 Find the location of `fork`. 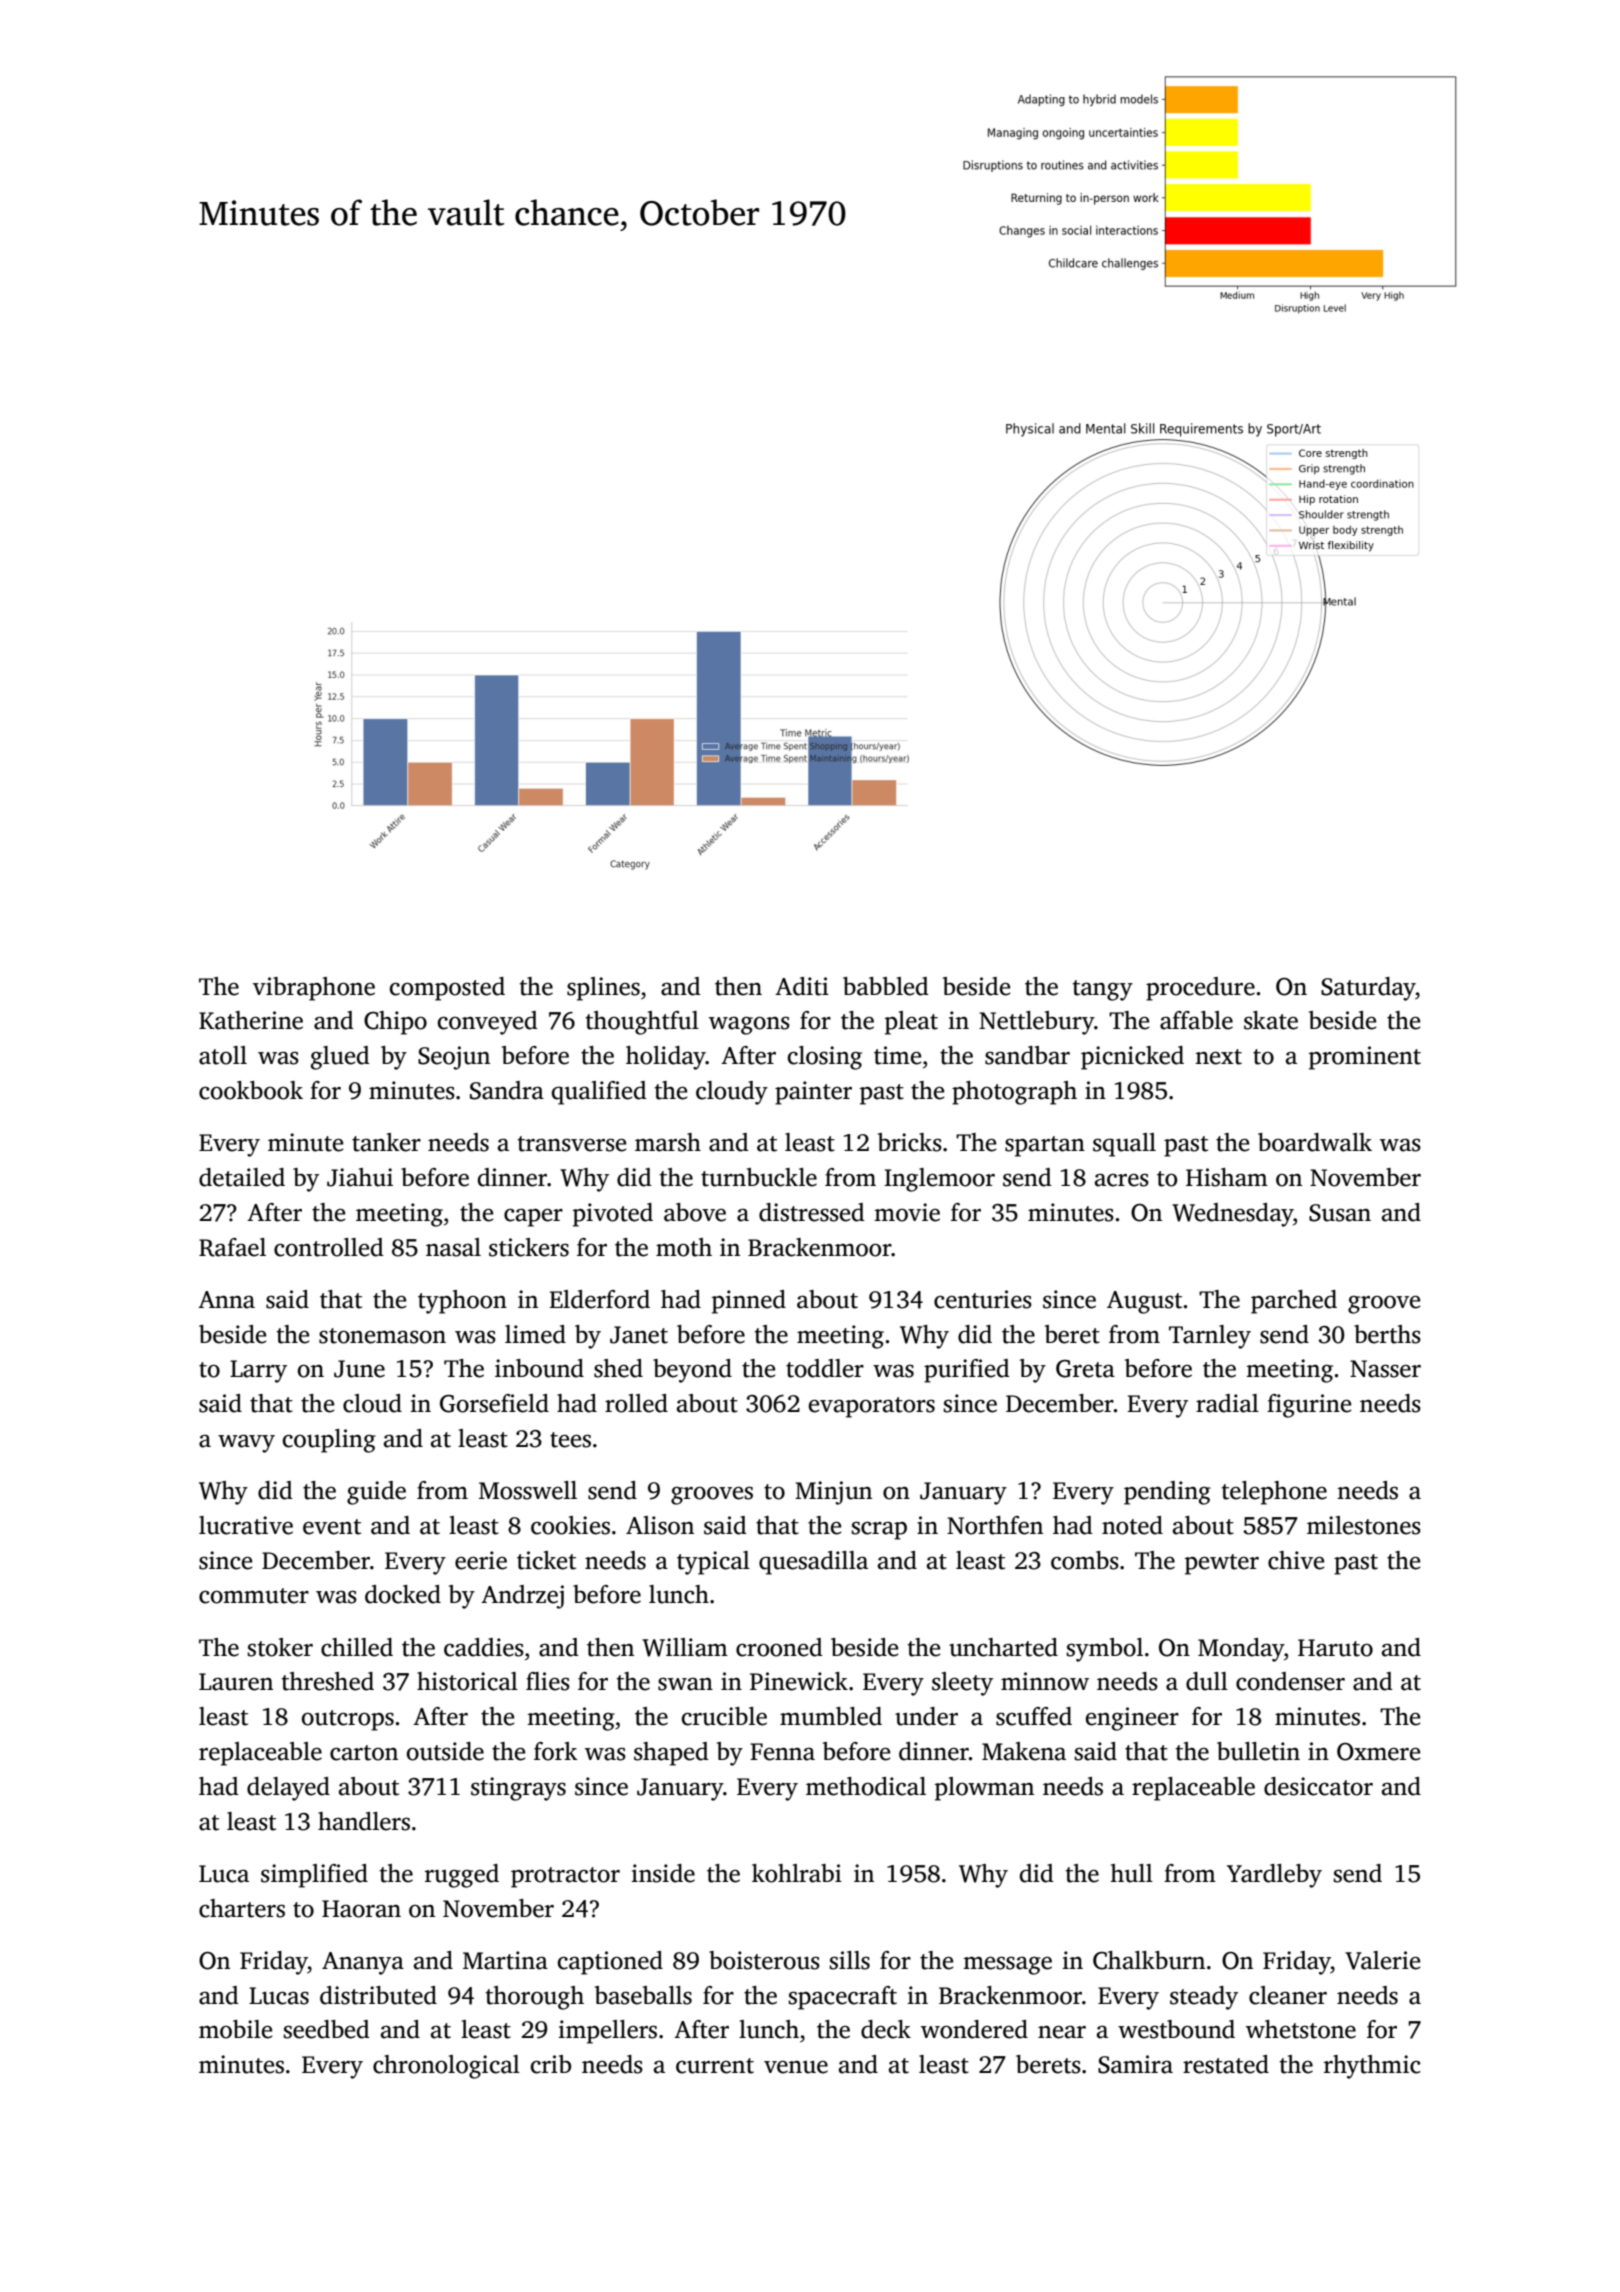

fork is located at coordinates (556, 1751).
